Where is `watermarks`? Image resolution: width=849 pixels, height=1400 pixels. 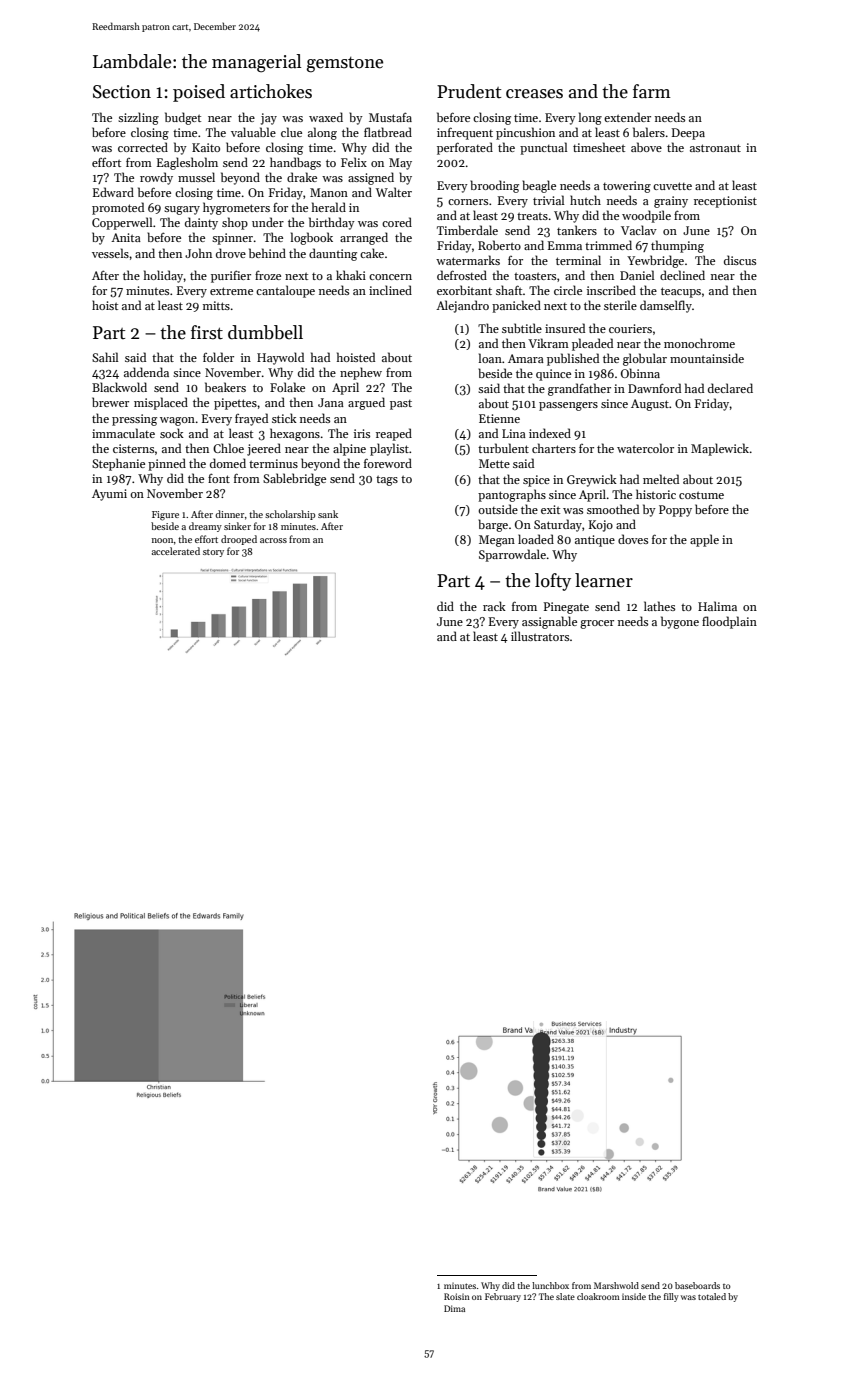 watermarks is located at coordinates (468, 260).
